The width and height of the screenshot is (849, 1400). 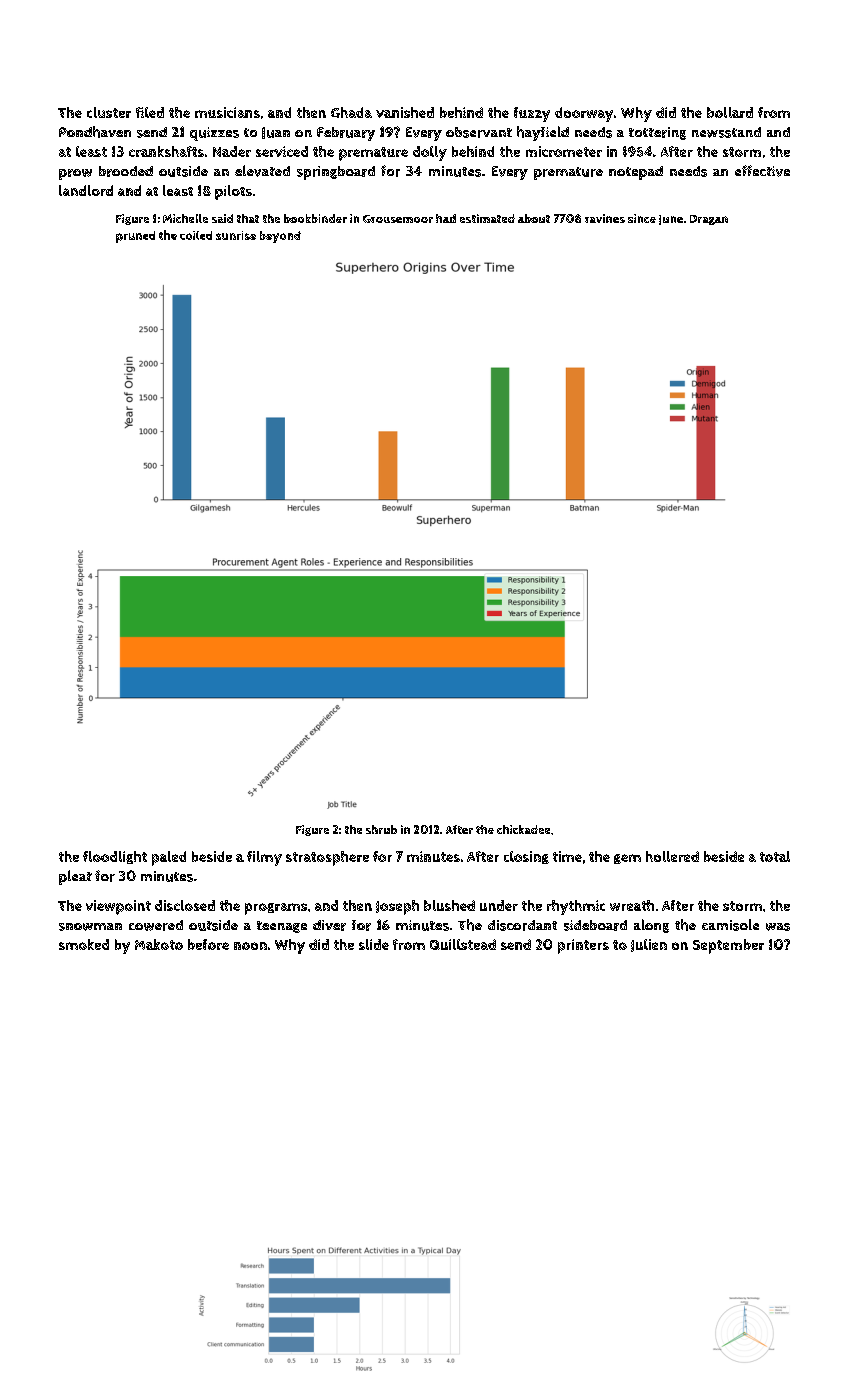 What do you see at coordinates (135, 237) in the screenshot?
I see `pruned` at bounding box center [135, 237].
